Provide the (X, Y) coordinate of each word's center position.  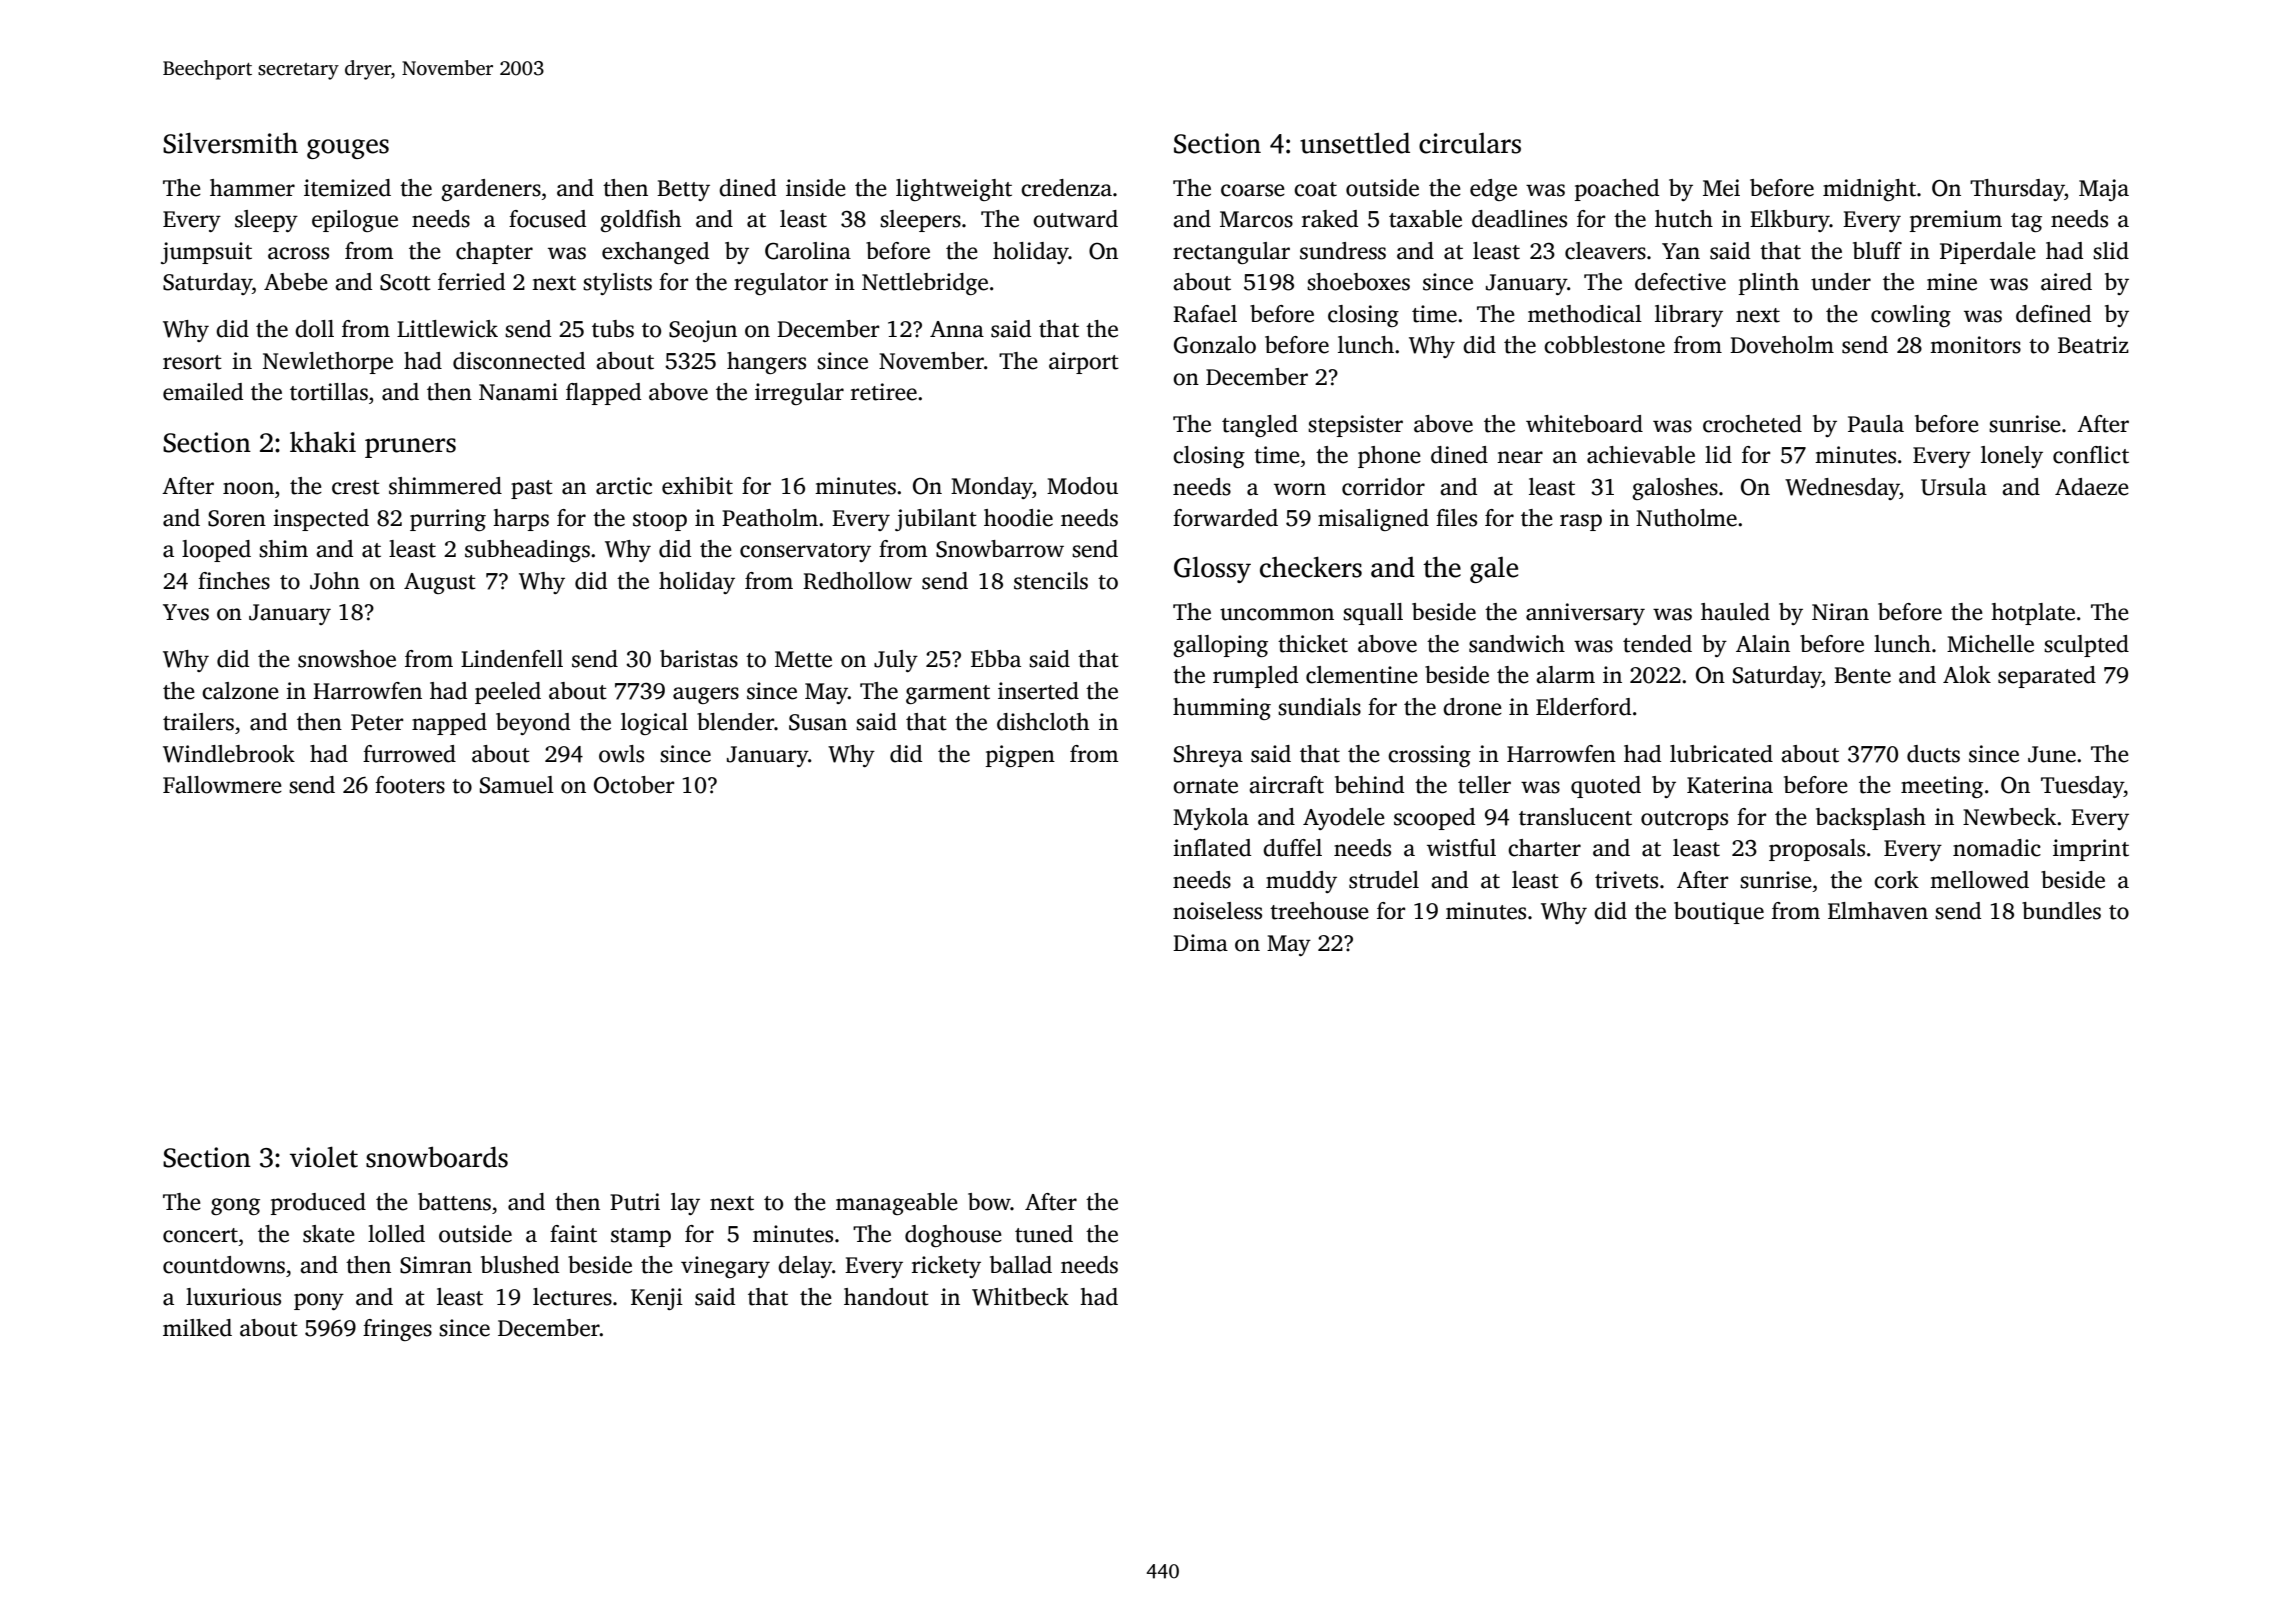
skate (329, 1234)
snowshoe (347, 659)
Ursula (1954, 487)
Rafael (1205, 314)
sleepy (266, 221)
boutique (1719, 913)
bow (989, 1202)
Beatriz (2093, 345)
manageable (897, 1204)
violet (324, 1157)
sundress (1343, 251)
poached (1617, 190)
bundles (2061, 911)
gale (1494, 570)
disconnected (519, 361)
